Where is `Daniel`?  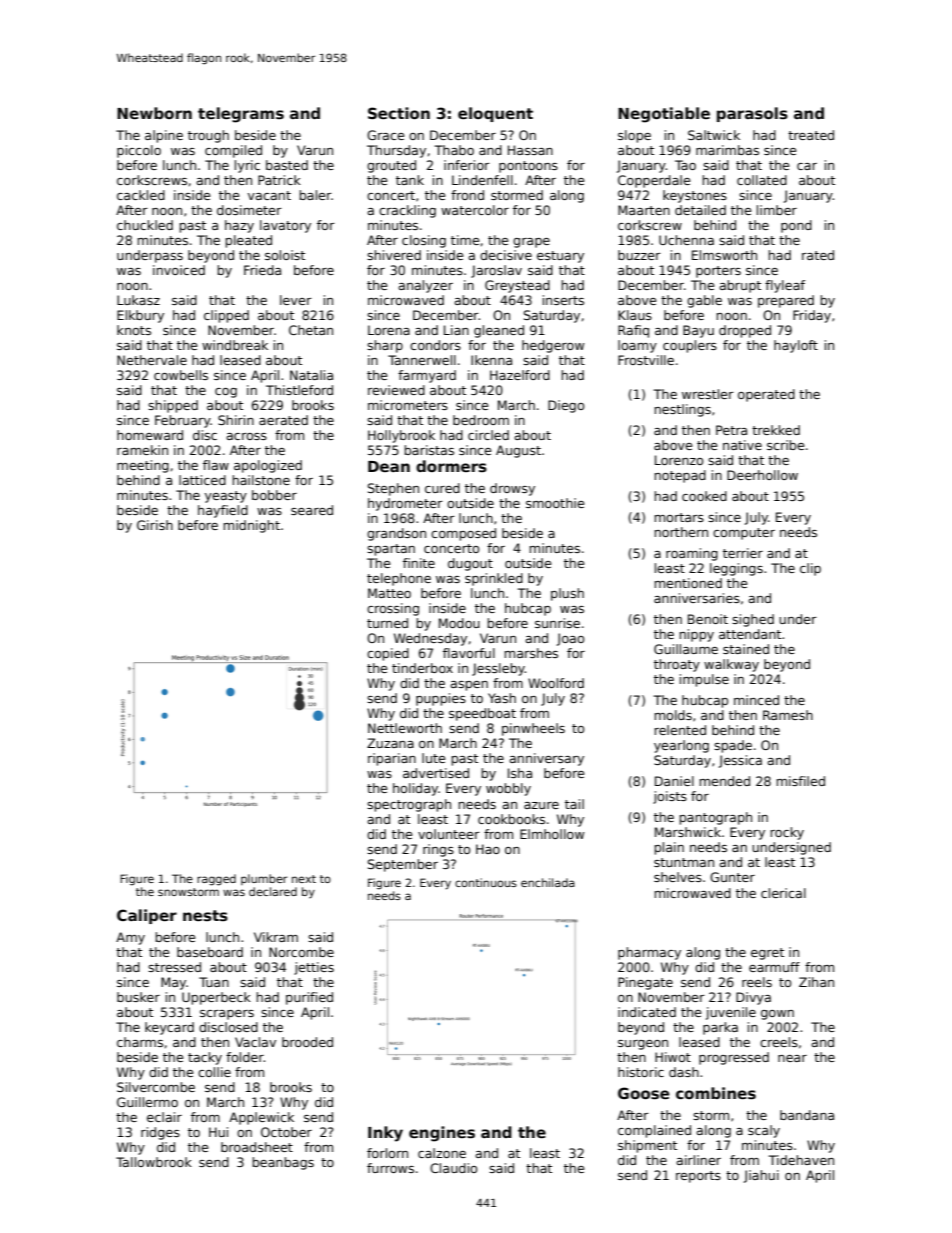
Daniel is located at coordinates (674, 781).
